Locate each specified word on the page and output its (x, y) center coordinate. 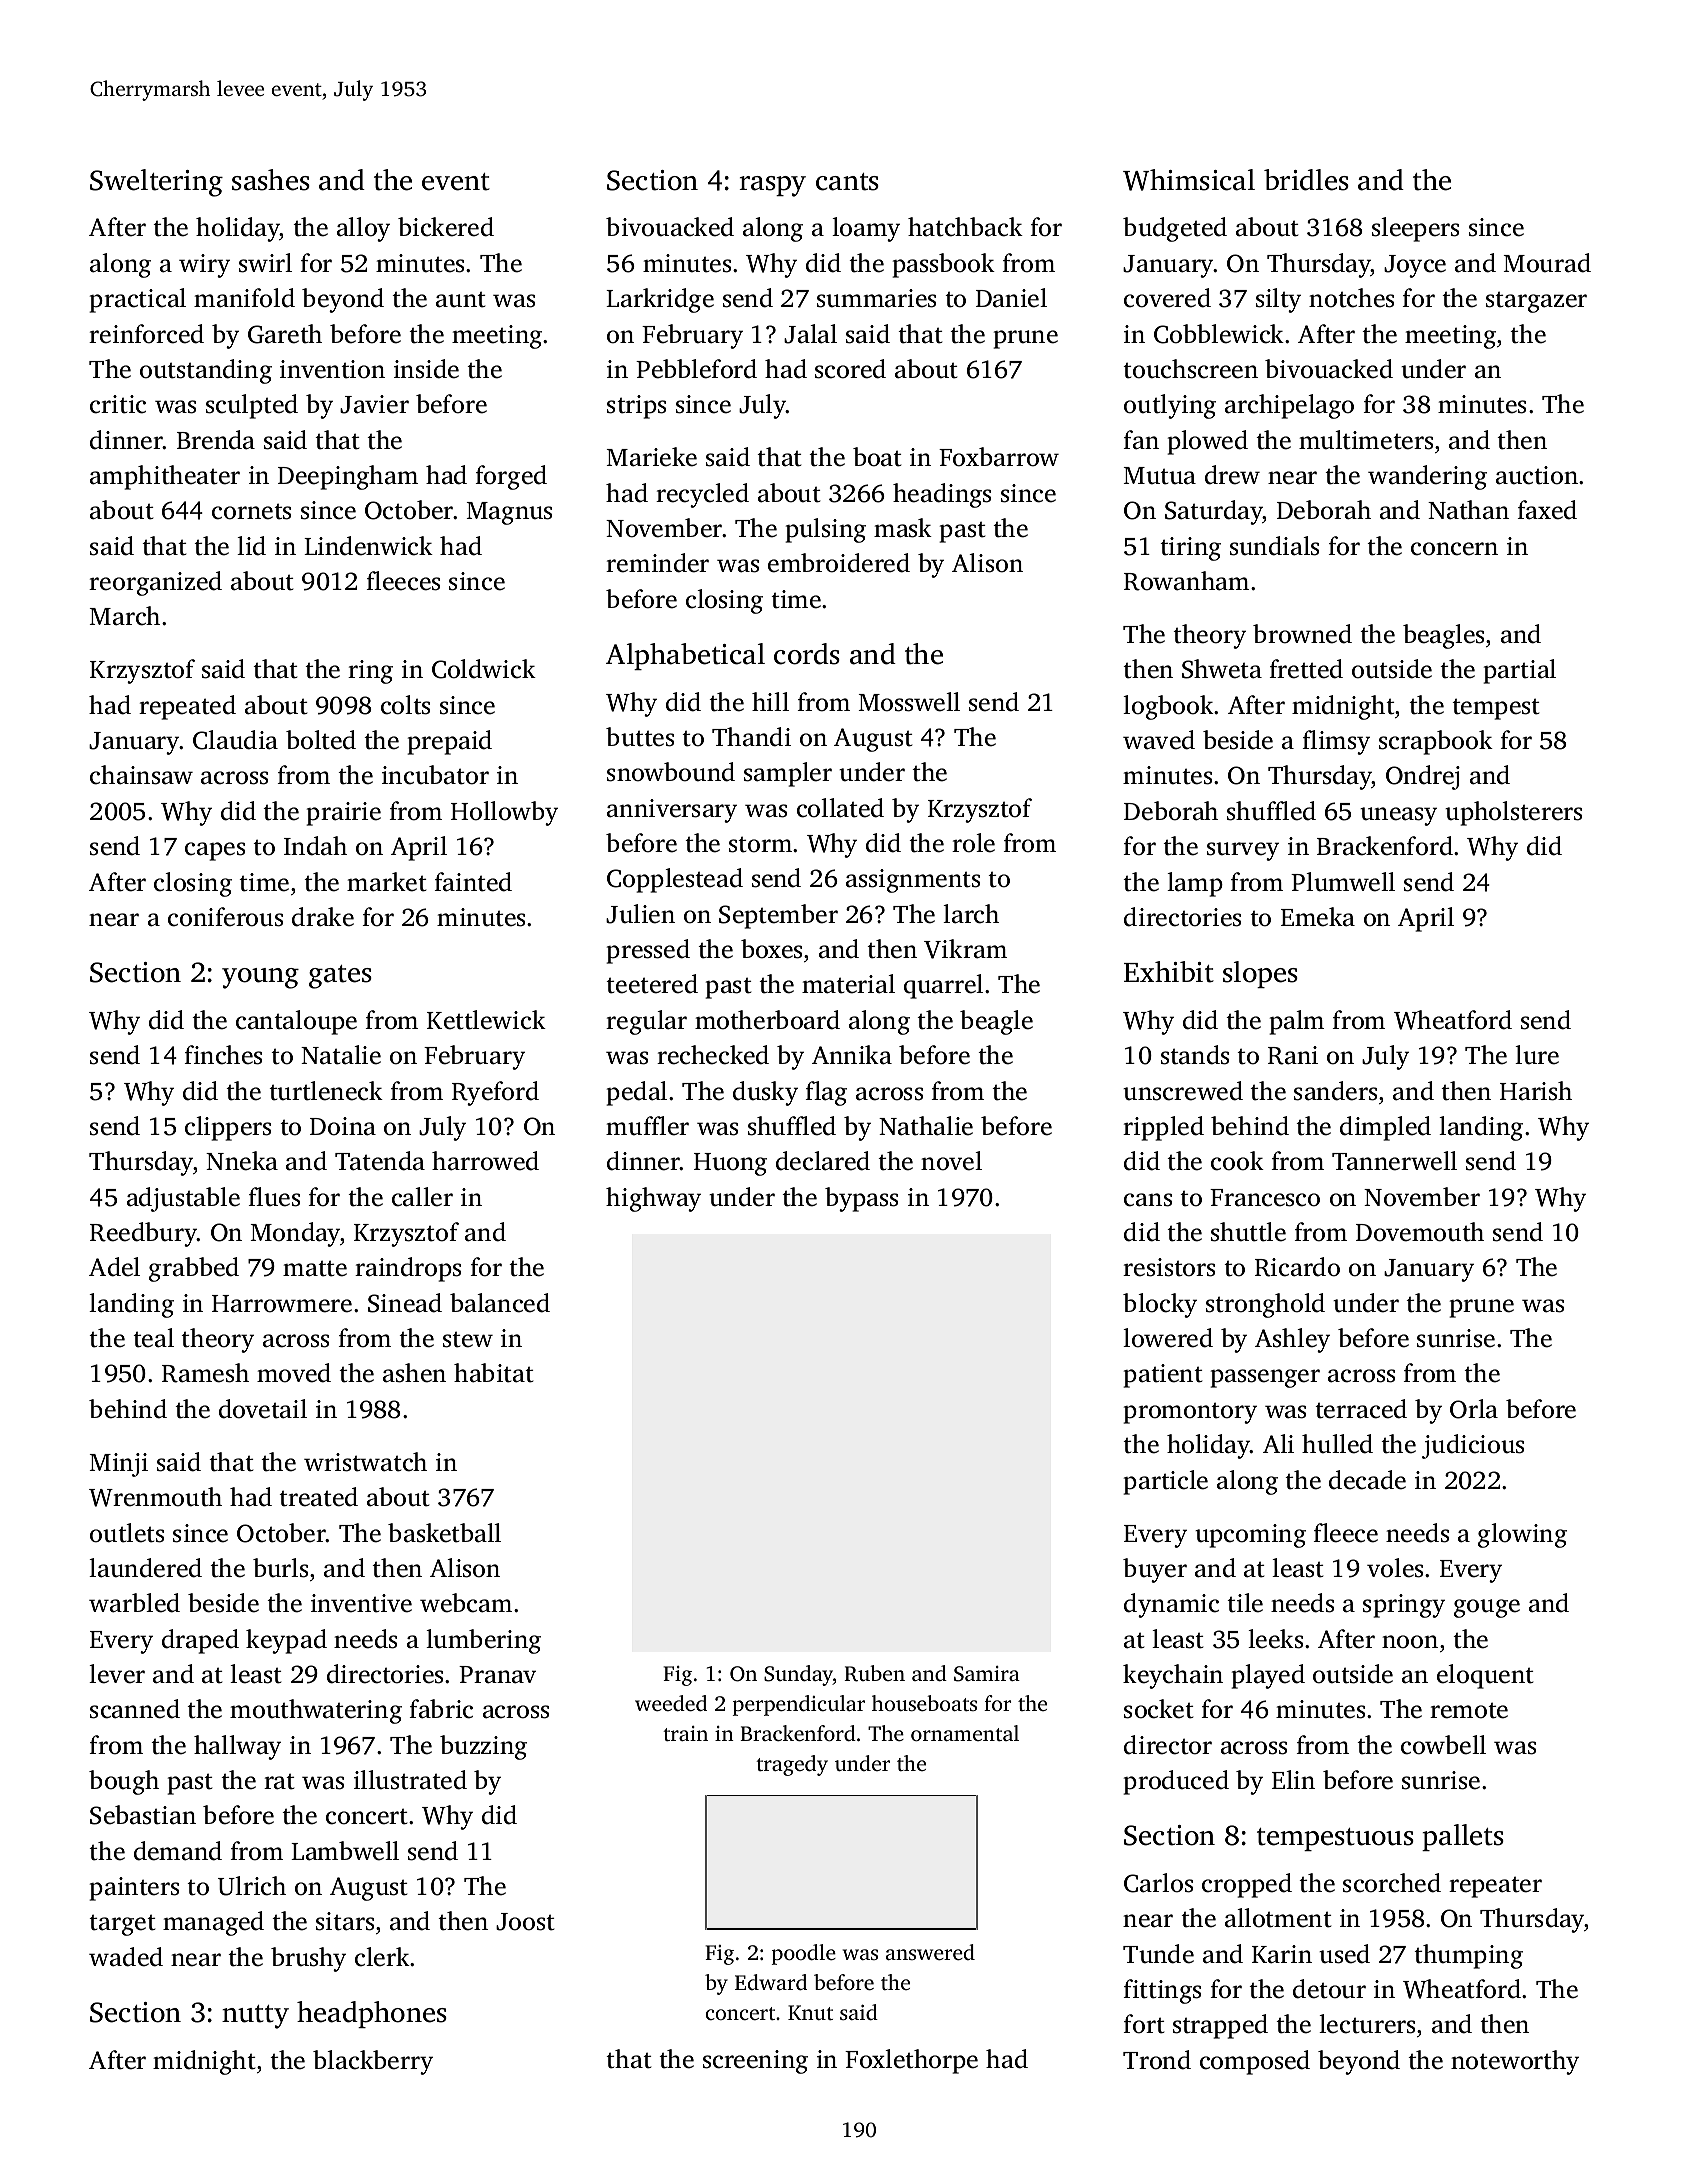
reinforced (146, 334)
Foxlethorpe (911, 2061)
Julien (640, 914)
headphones (372, 2014)
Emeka (1318, 917)
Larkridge (660, 300)
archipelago (1289, 406)
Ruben (874, 1673)
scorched (1392, 1883)
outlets (127, 1533)
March (124, 616)
